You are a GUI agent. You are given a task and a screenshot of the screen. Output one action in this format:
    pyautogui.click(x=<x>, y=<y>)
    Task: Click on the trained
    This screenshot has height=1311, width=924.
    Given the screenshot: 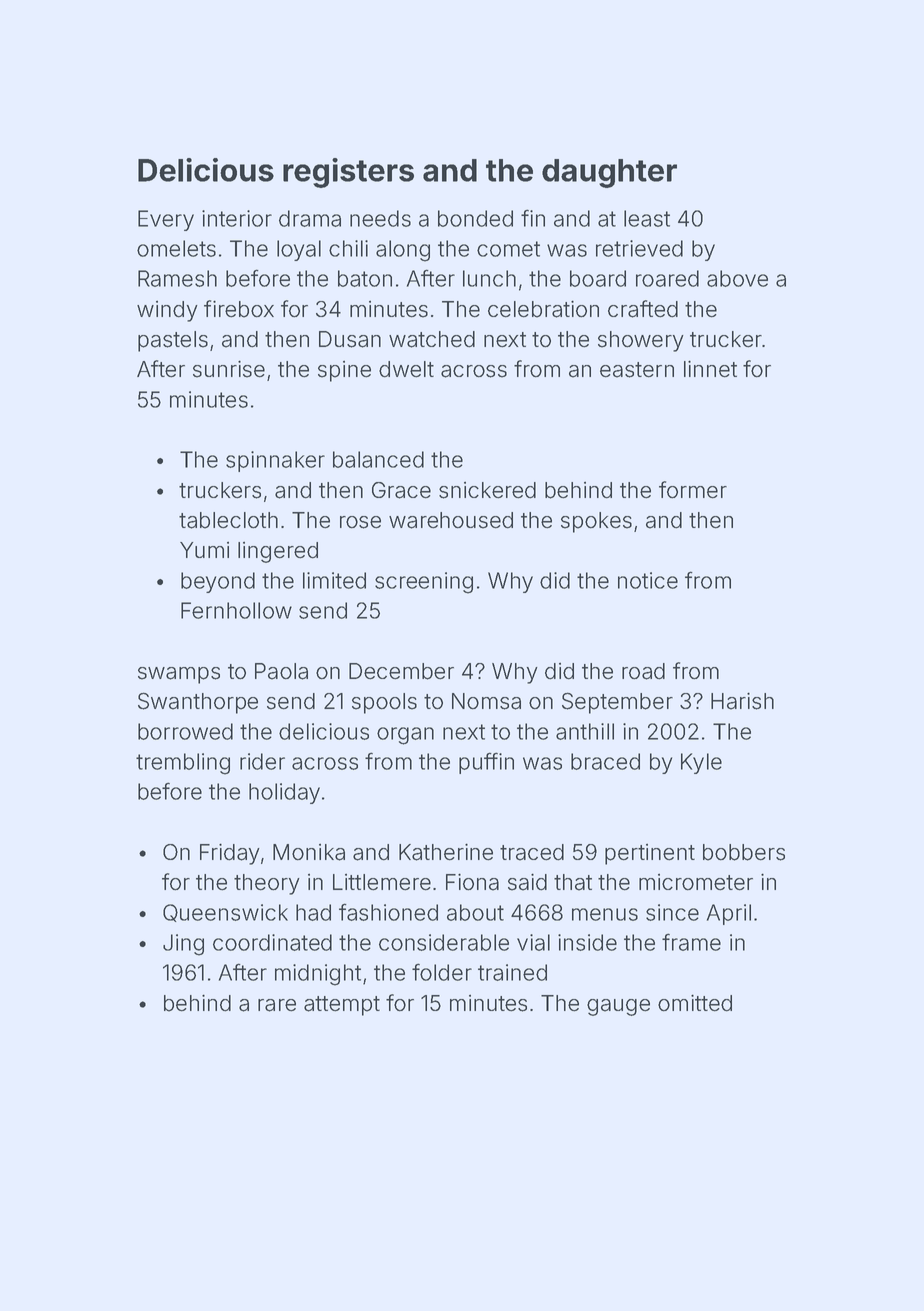 What is the action you would take?
    pyautogui.click(x=512, y=972)
